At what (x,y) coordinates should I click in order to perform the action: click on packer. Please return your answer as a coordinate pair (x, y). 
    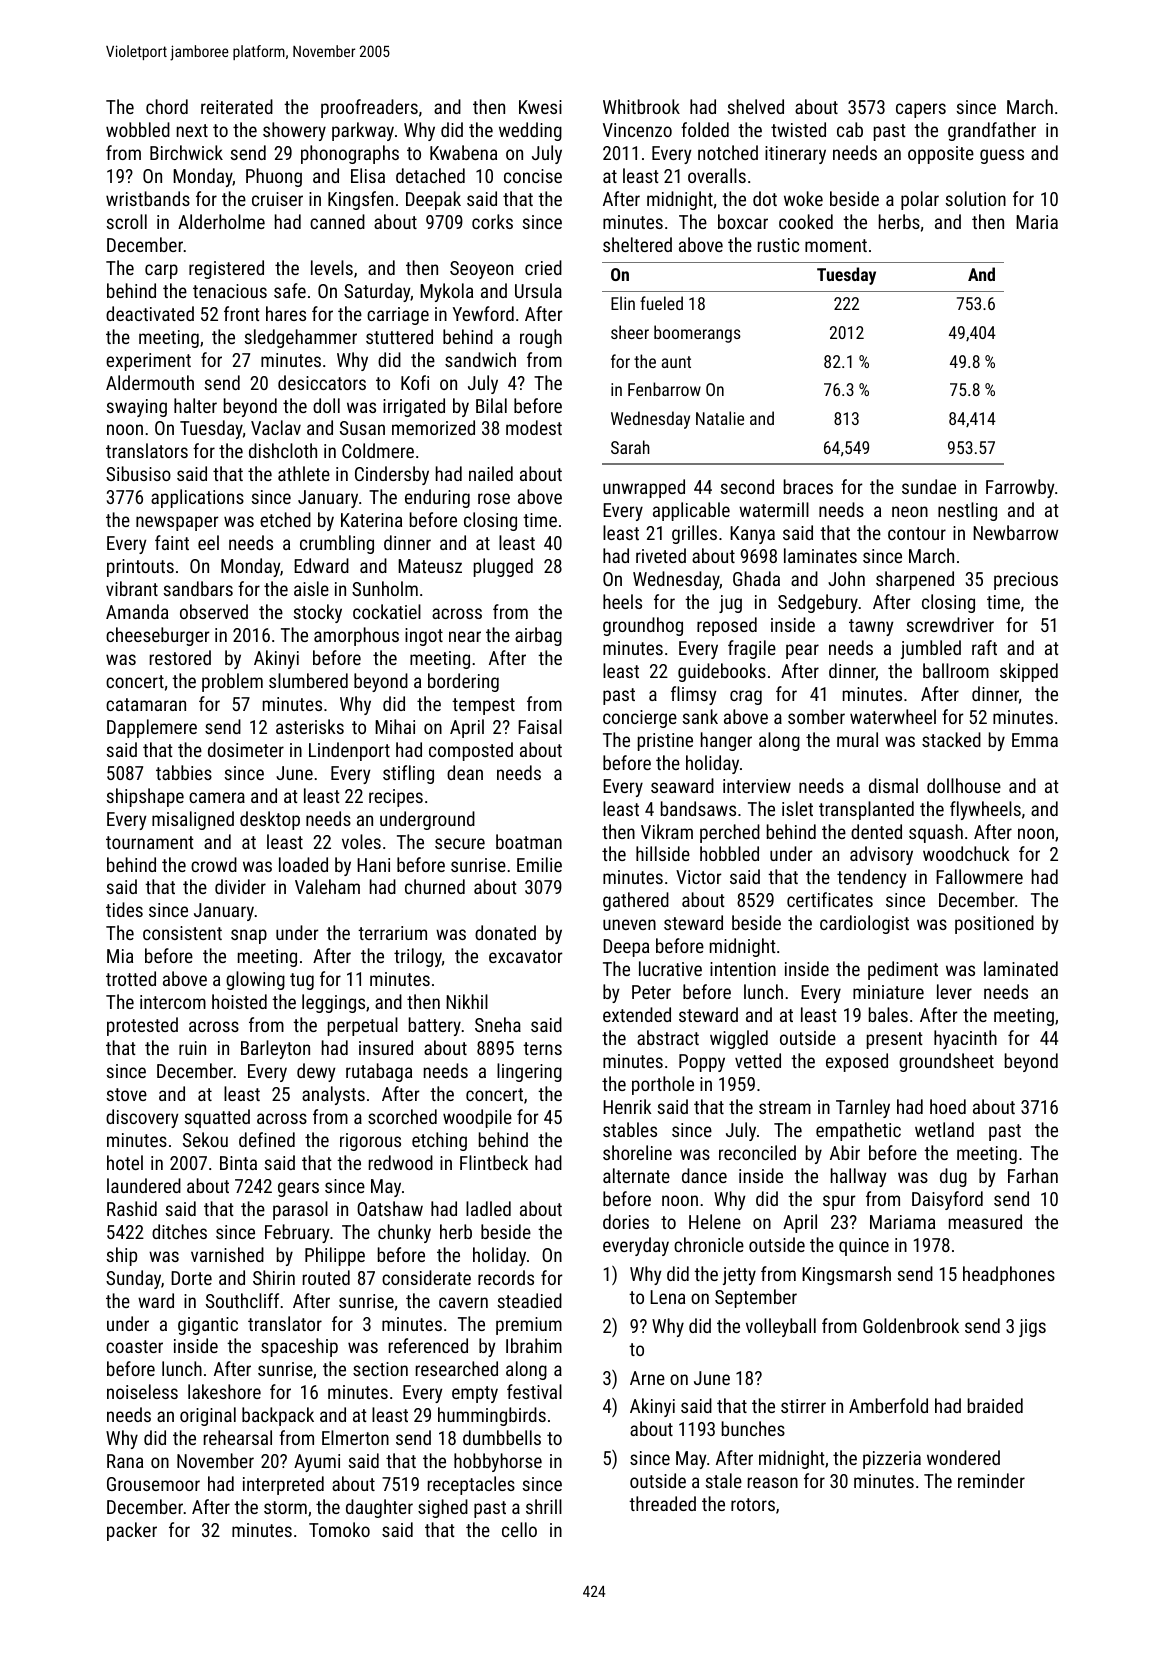
    Looking at the image, I should click on (132, 1531).
